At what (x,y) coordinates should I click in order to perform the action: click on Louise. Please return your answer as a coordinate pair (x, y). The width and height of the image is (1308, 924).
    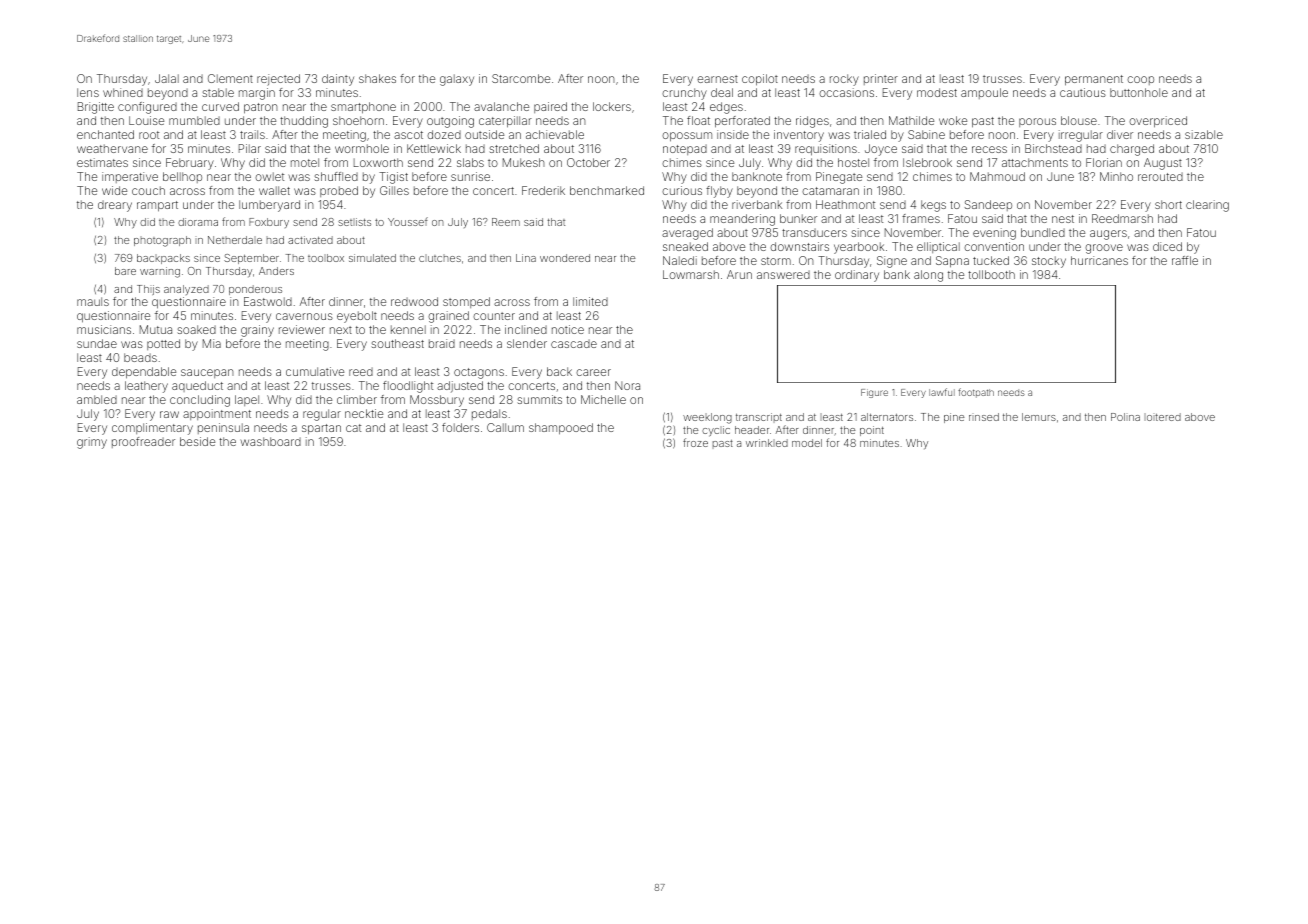
    Looking at the image, I should click on (146, 120).
